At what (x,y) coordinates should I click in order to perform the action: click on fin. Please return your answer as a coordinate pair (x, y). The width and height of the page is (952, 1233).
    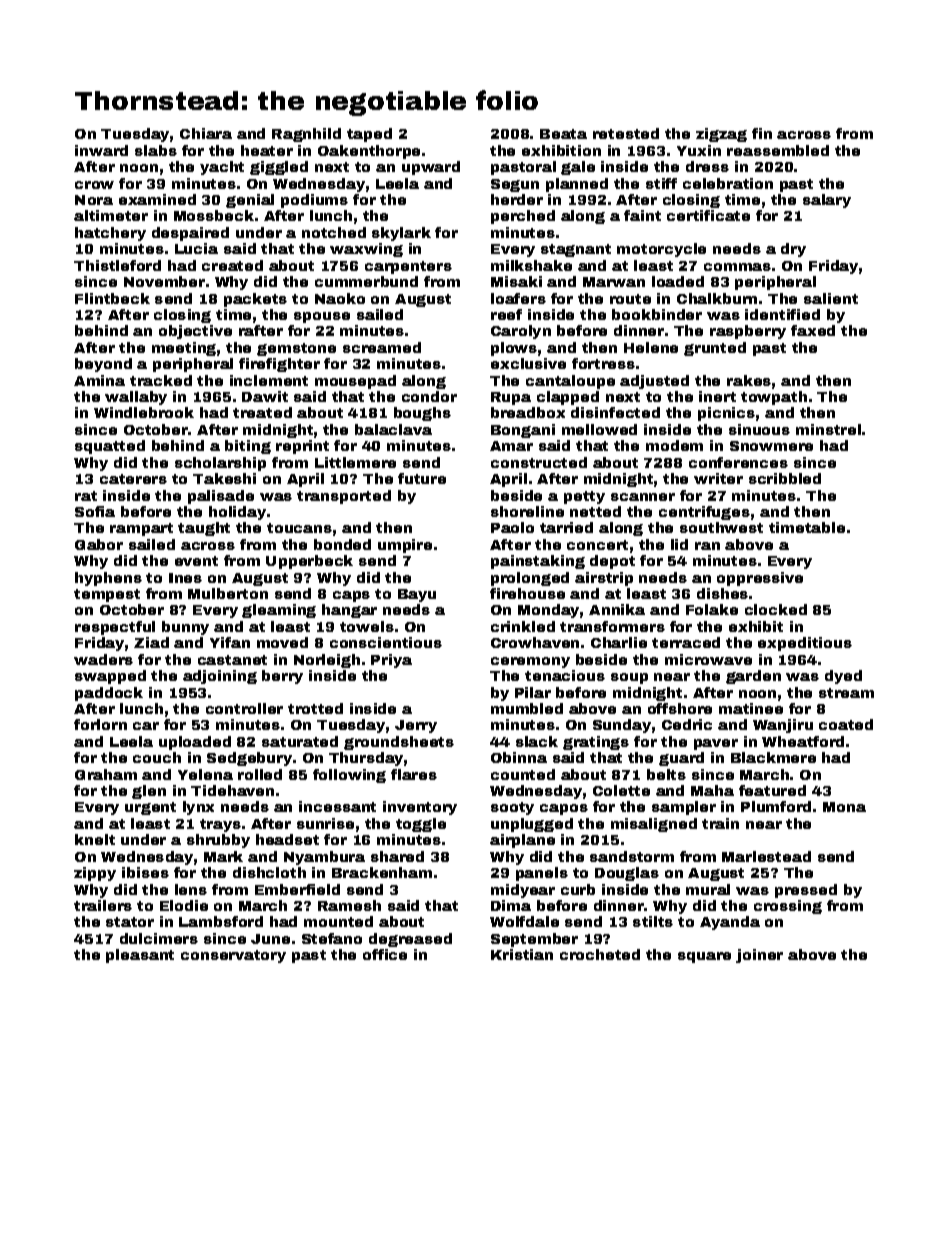
    Looking at the image, I should click on (762, 133).
